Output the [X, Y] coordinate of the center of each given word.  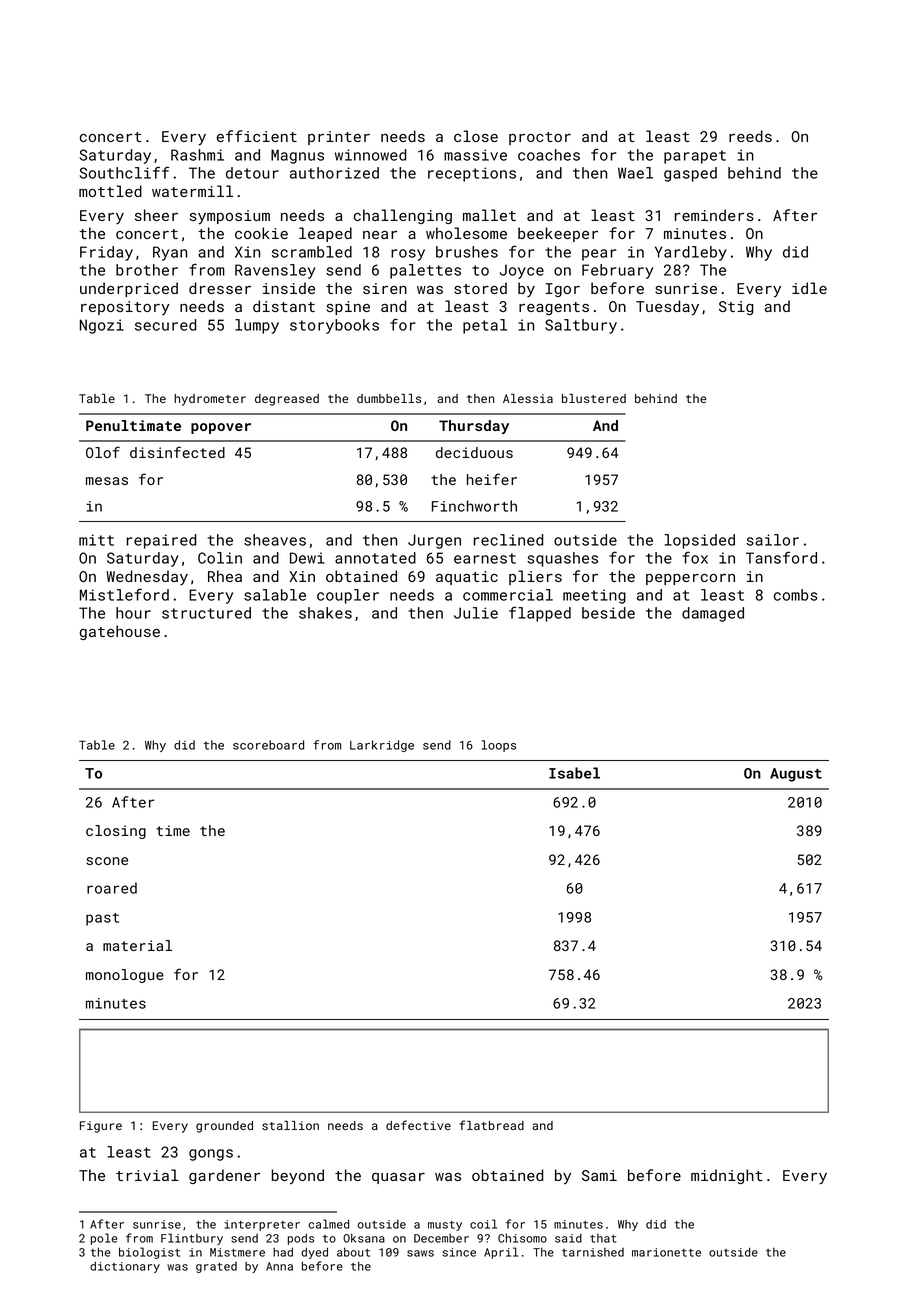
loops [499, 746]
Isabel [574, 773]
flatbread [492, 1125]
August [796, 775]
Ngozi [102, 326]
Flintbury [192, 1239]
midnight [727, 1176]
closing [116, 832]
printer [339, 138]
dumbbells [389, 398]
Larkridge [382, 746]
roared [112, 888]
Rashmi [197, 155]
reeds [750, 136]
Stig [736, 308]
